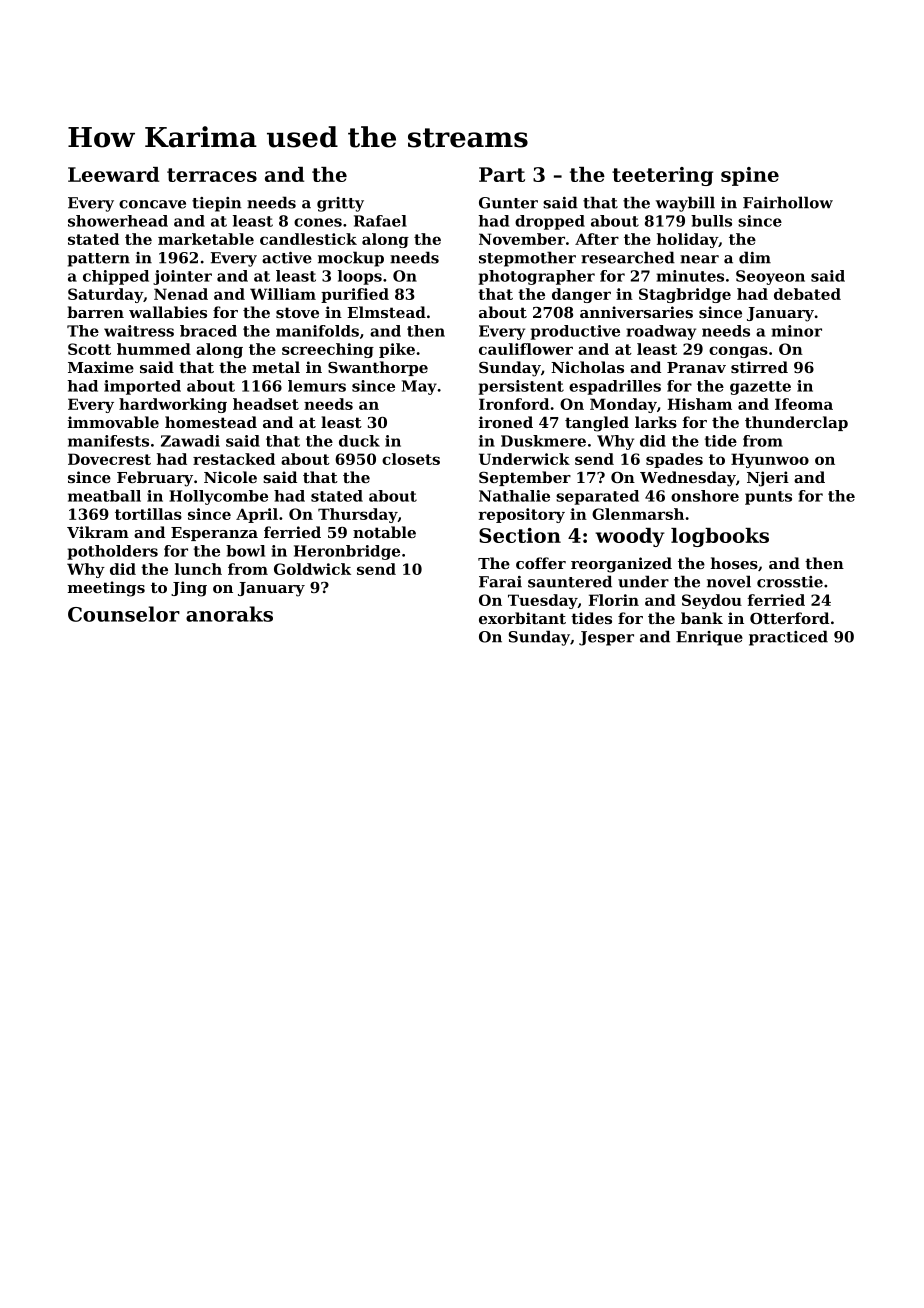 The image size is (924, 1308). What do you see at coordinates (520, 535) in the screenshot?
I see `Section` at bounding box center [520, 535].
